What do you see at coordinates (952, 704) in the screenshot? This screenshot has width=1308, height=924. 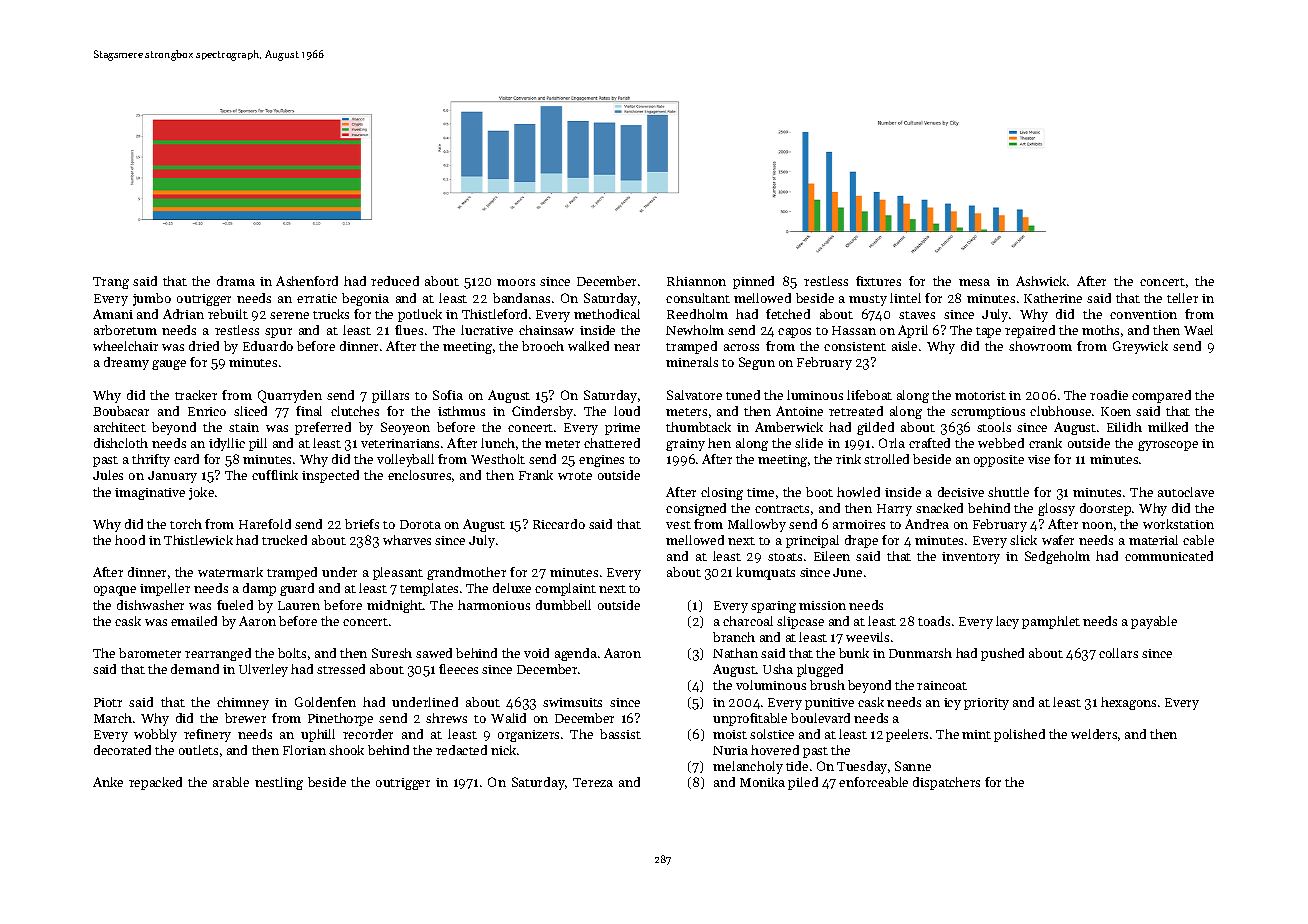 I see `icy` at bounding box center [952, 704].
